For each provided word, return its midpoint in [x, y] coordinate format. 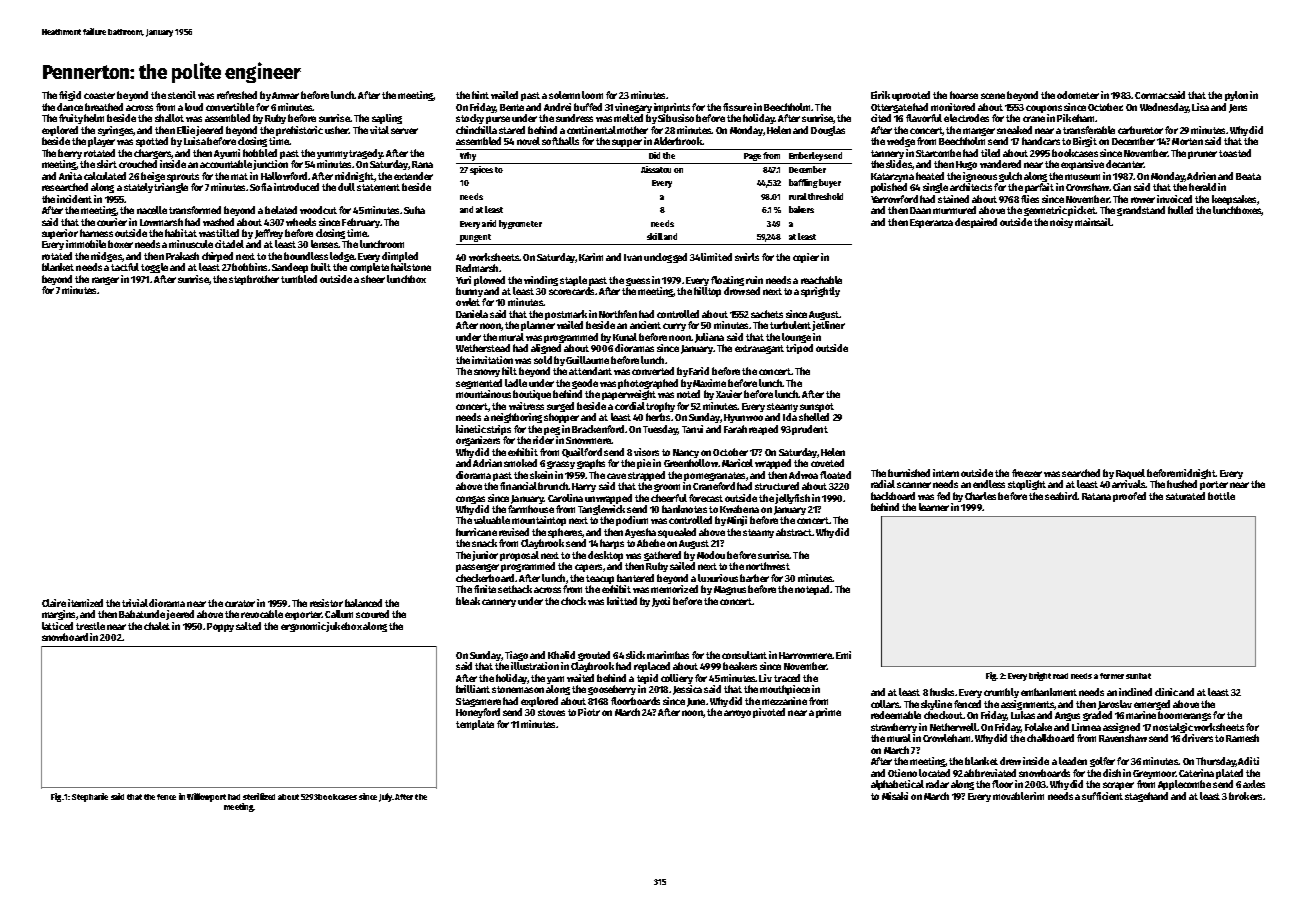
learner [934, 507]
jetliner [828, 326]
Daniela [472, 314]
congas [470, 500]
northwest [768, 566]
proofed [1129, 497]
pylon [1236, 96]
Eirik [880, 95]
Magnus [730, 590]
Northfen [618, 314]
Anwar [285, 95]
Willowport [206, 797]
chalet [157, 626]
